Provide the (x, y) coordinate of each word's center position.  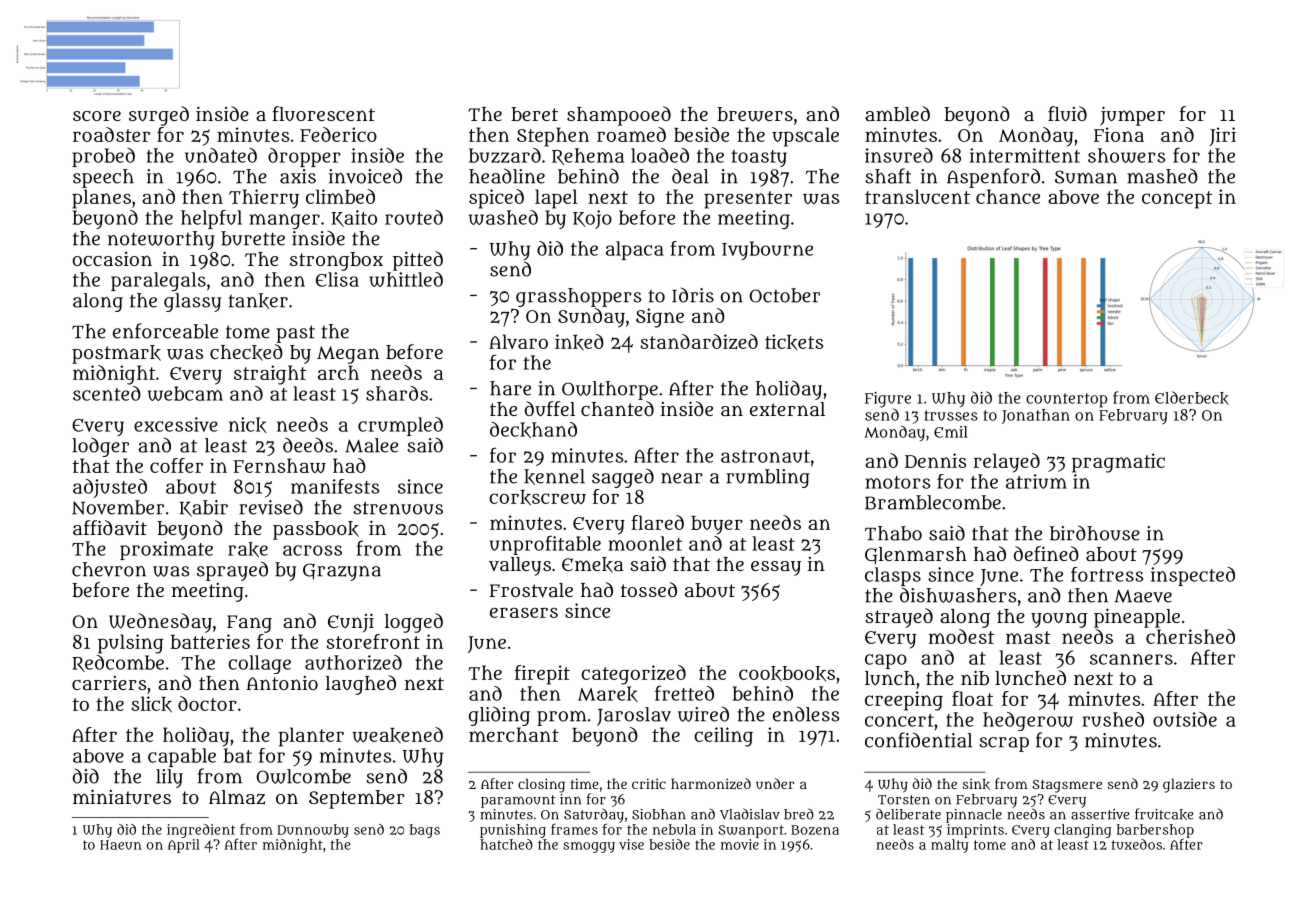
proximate (166, 550)
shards (397, 393)
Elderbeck (1192, 398)
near (682, 478)
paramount (518, 801)
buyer (717, 525)
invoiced (365, 176)
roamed (631, 134)
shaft (888, 176)
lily (169, 778)
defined (1046, 553)
